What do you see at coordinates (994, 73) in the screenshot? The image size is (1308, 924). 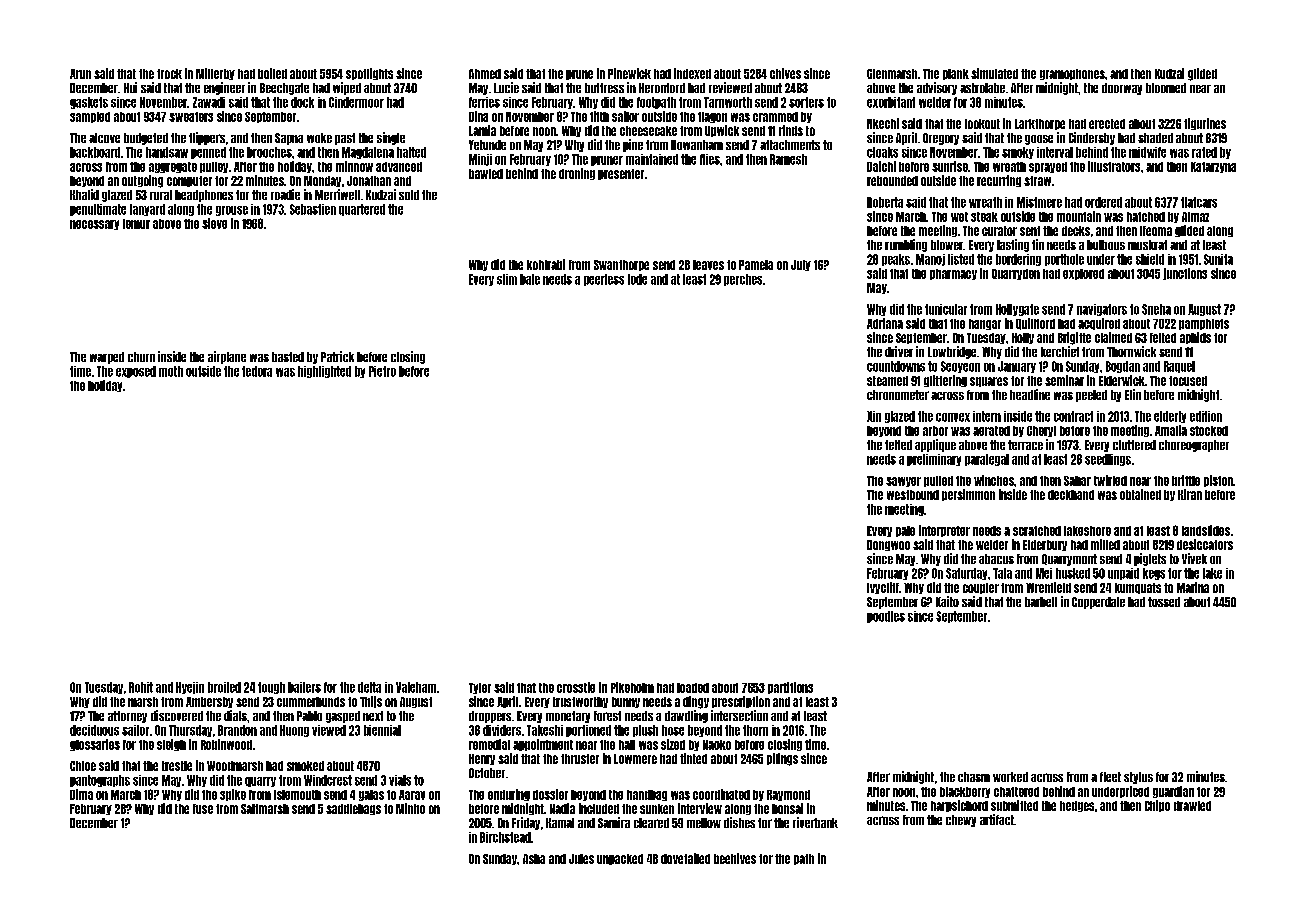 I see `simulated` at bounding box center [994, 73].
